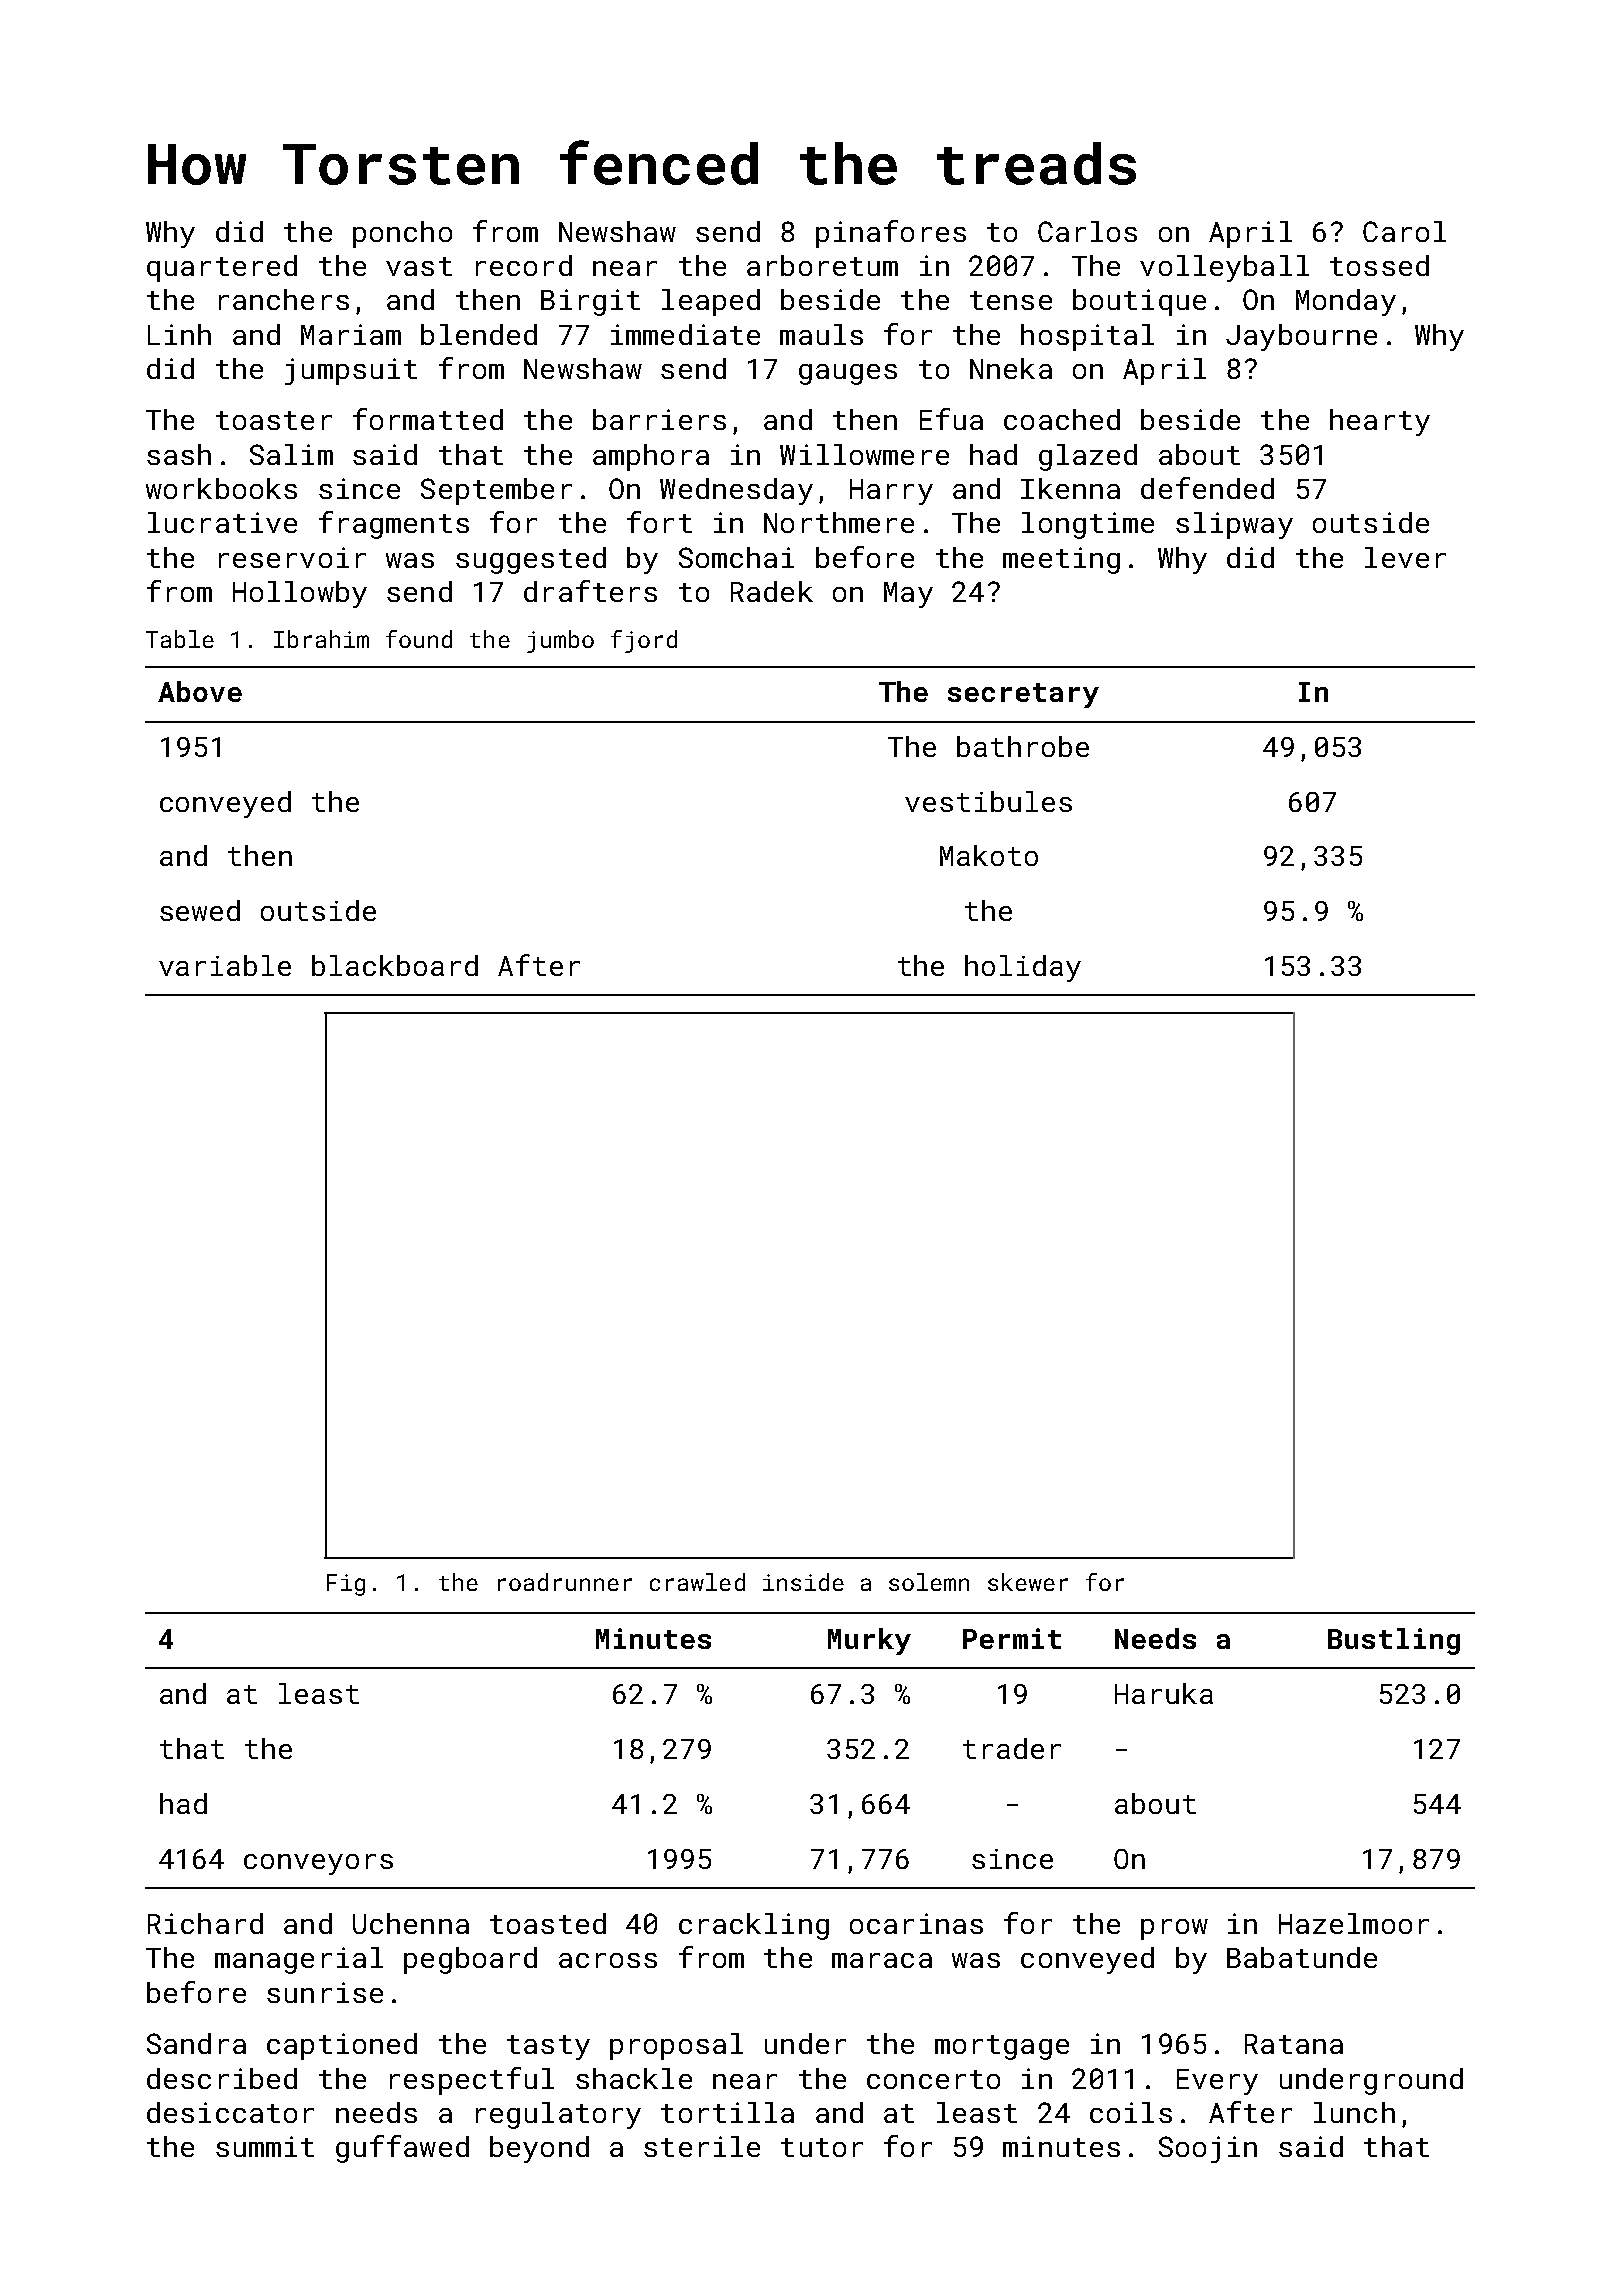 The width and height of the image is (1620, 2292). Describe the element at coordinates (659, 419) in the image. I see `barriers` at that location.
